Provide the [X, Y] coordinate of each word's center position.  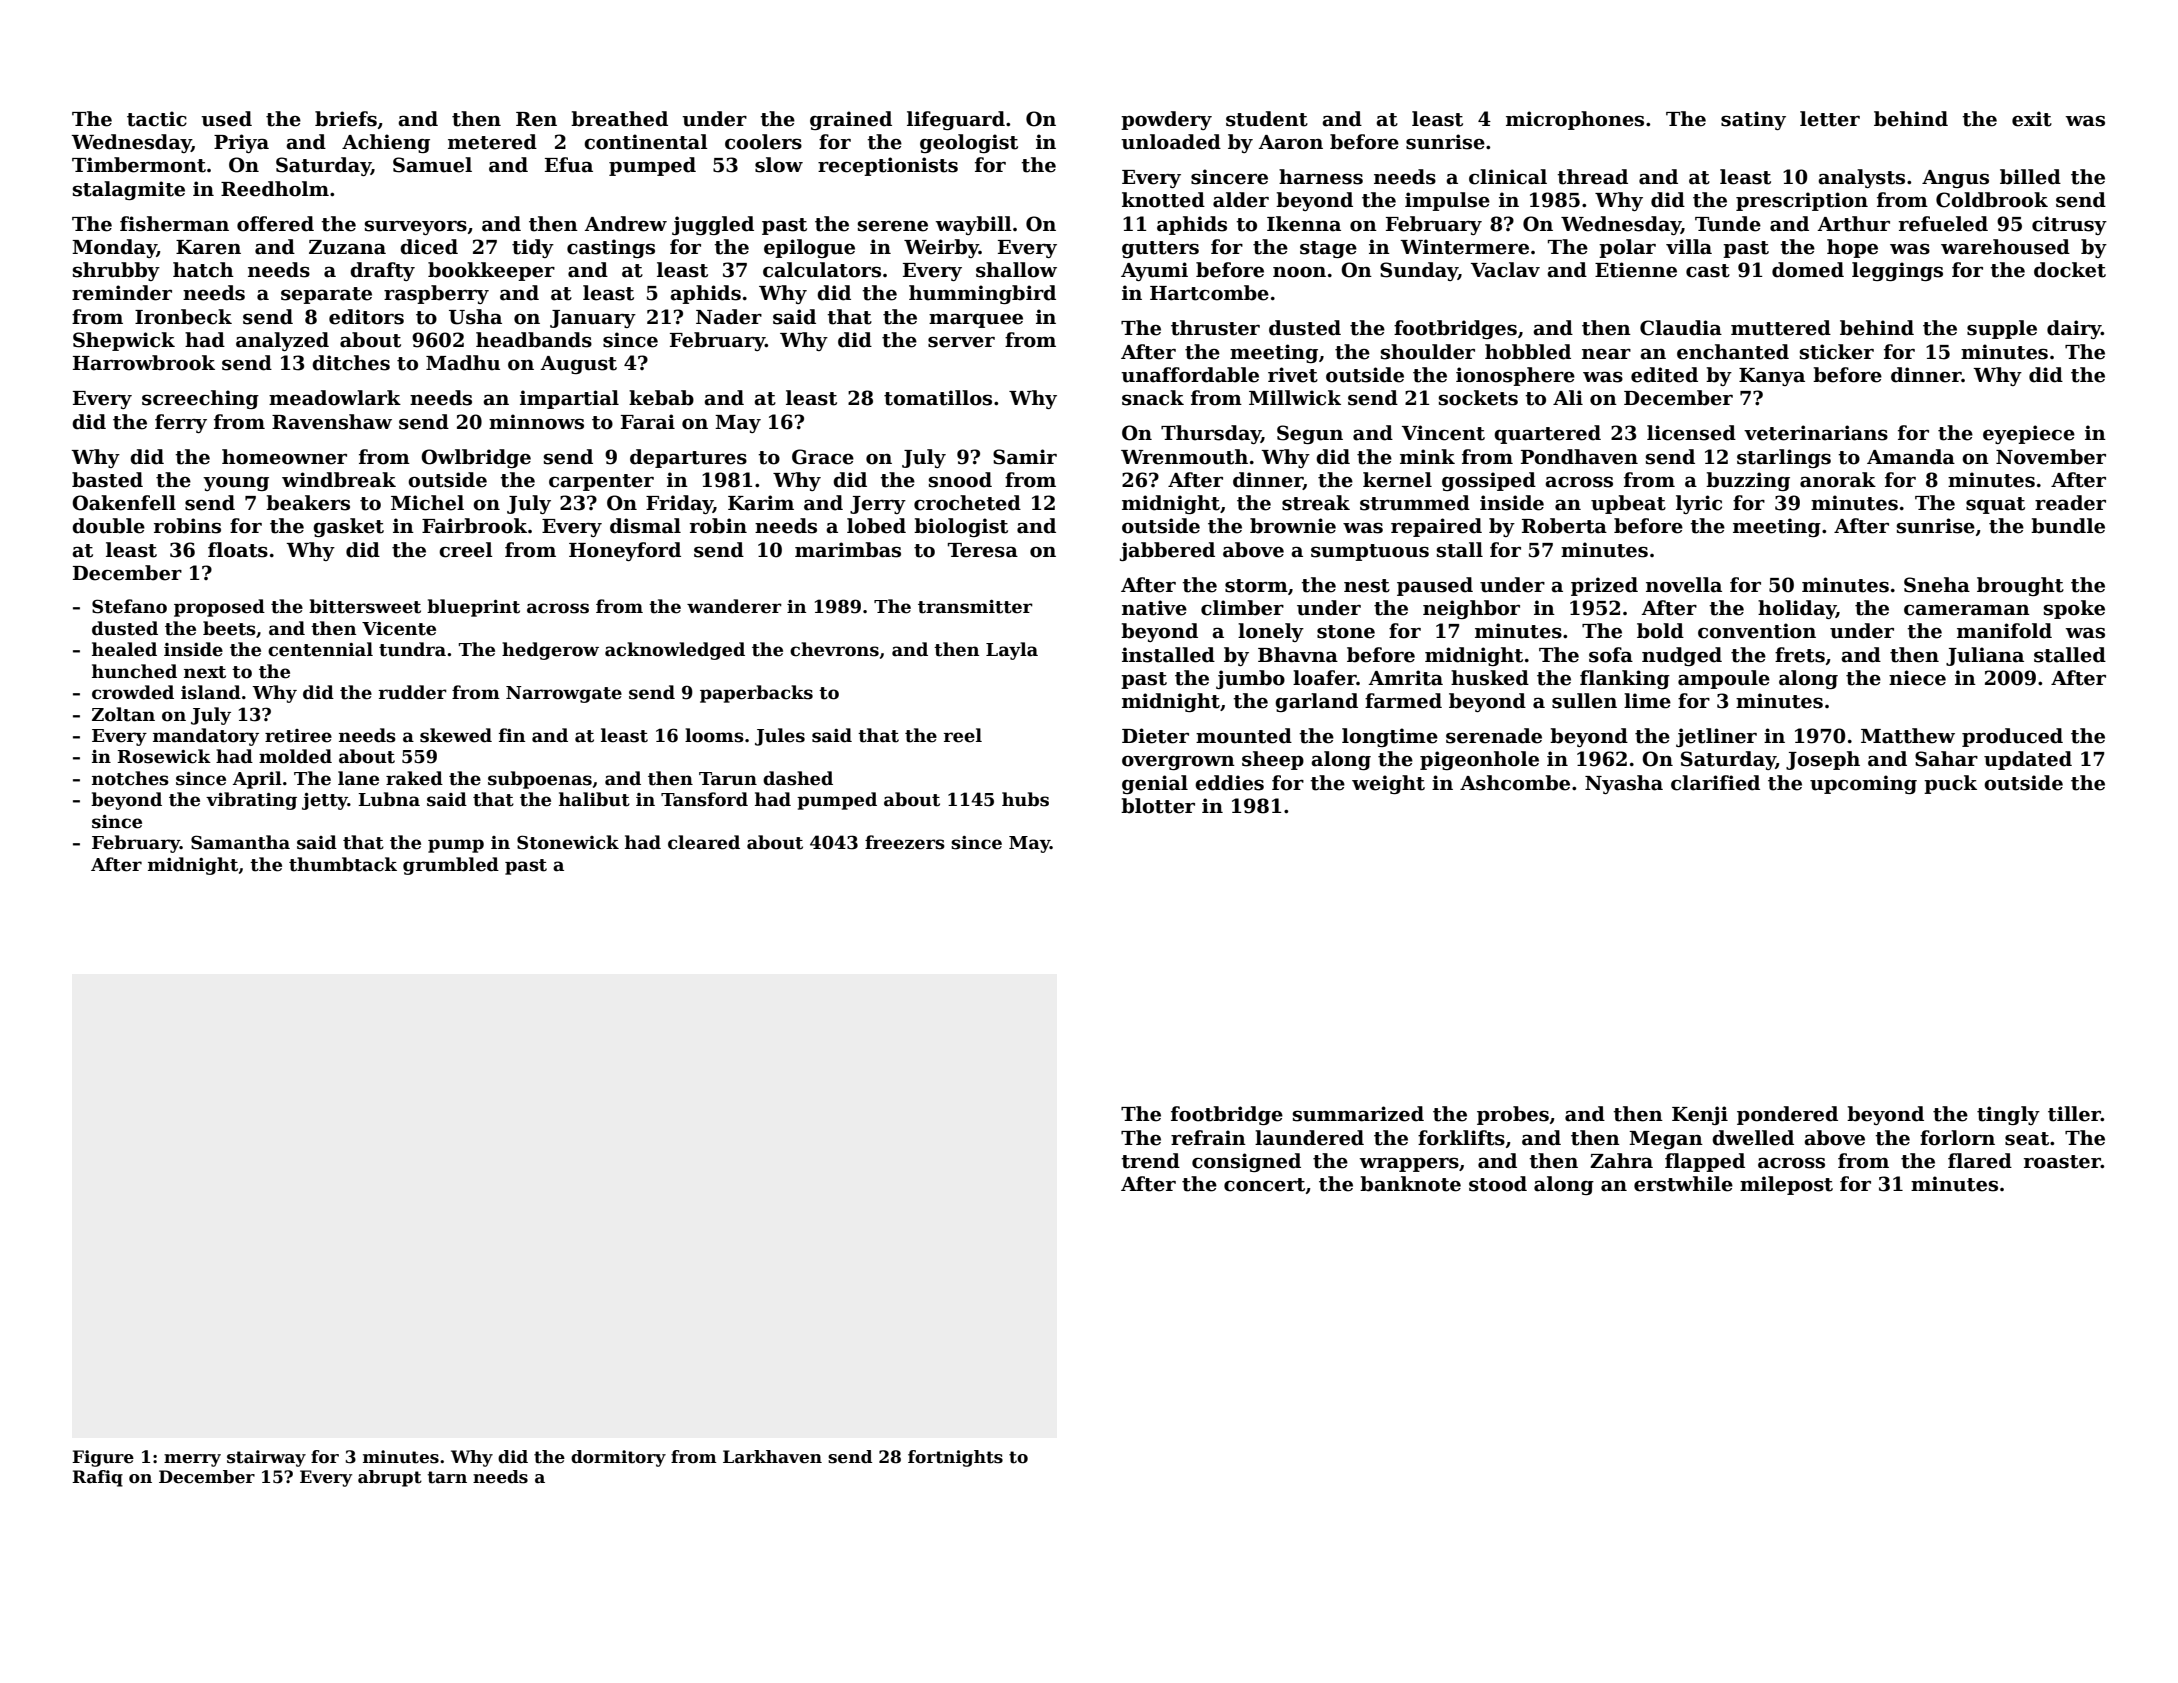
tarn [447, 1477]
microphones [1575, 120]
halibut [594, 799]
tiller [2074, 1114]
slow [779, 165]
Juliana [1985, 656]
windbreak [339, 480]
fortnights [955, 1458]
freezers [905, 842]
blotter [1158, 806]
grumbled [451, 866]
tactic [157, 119]
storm [1256, 586]
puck [1950, 784]
